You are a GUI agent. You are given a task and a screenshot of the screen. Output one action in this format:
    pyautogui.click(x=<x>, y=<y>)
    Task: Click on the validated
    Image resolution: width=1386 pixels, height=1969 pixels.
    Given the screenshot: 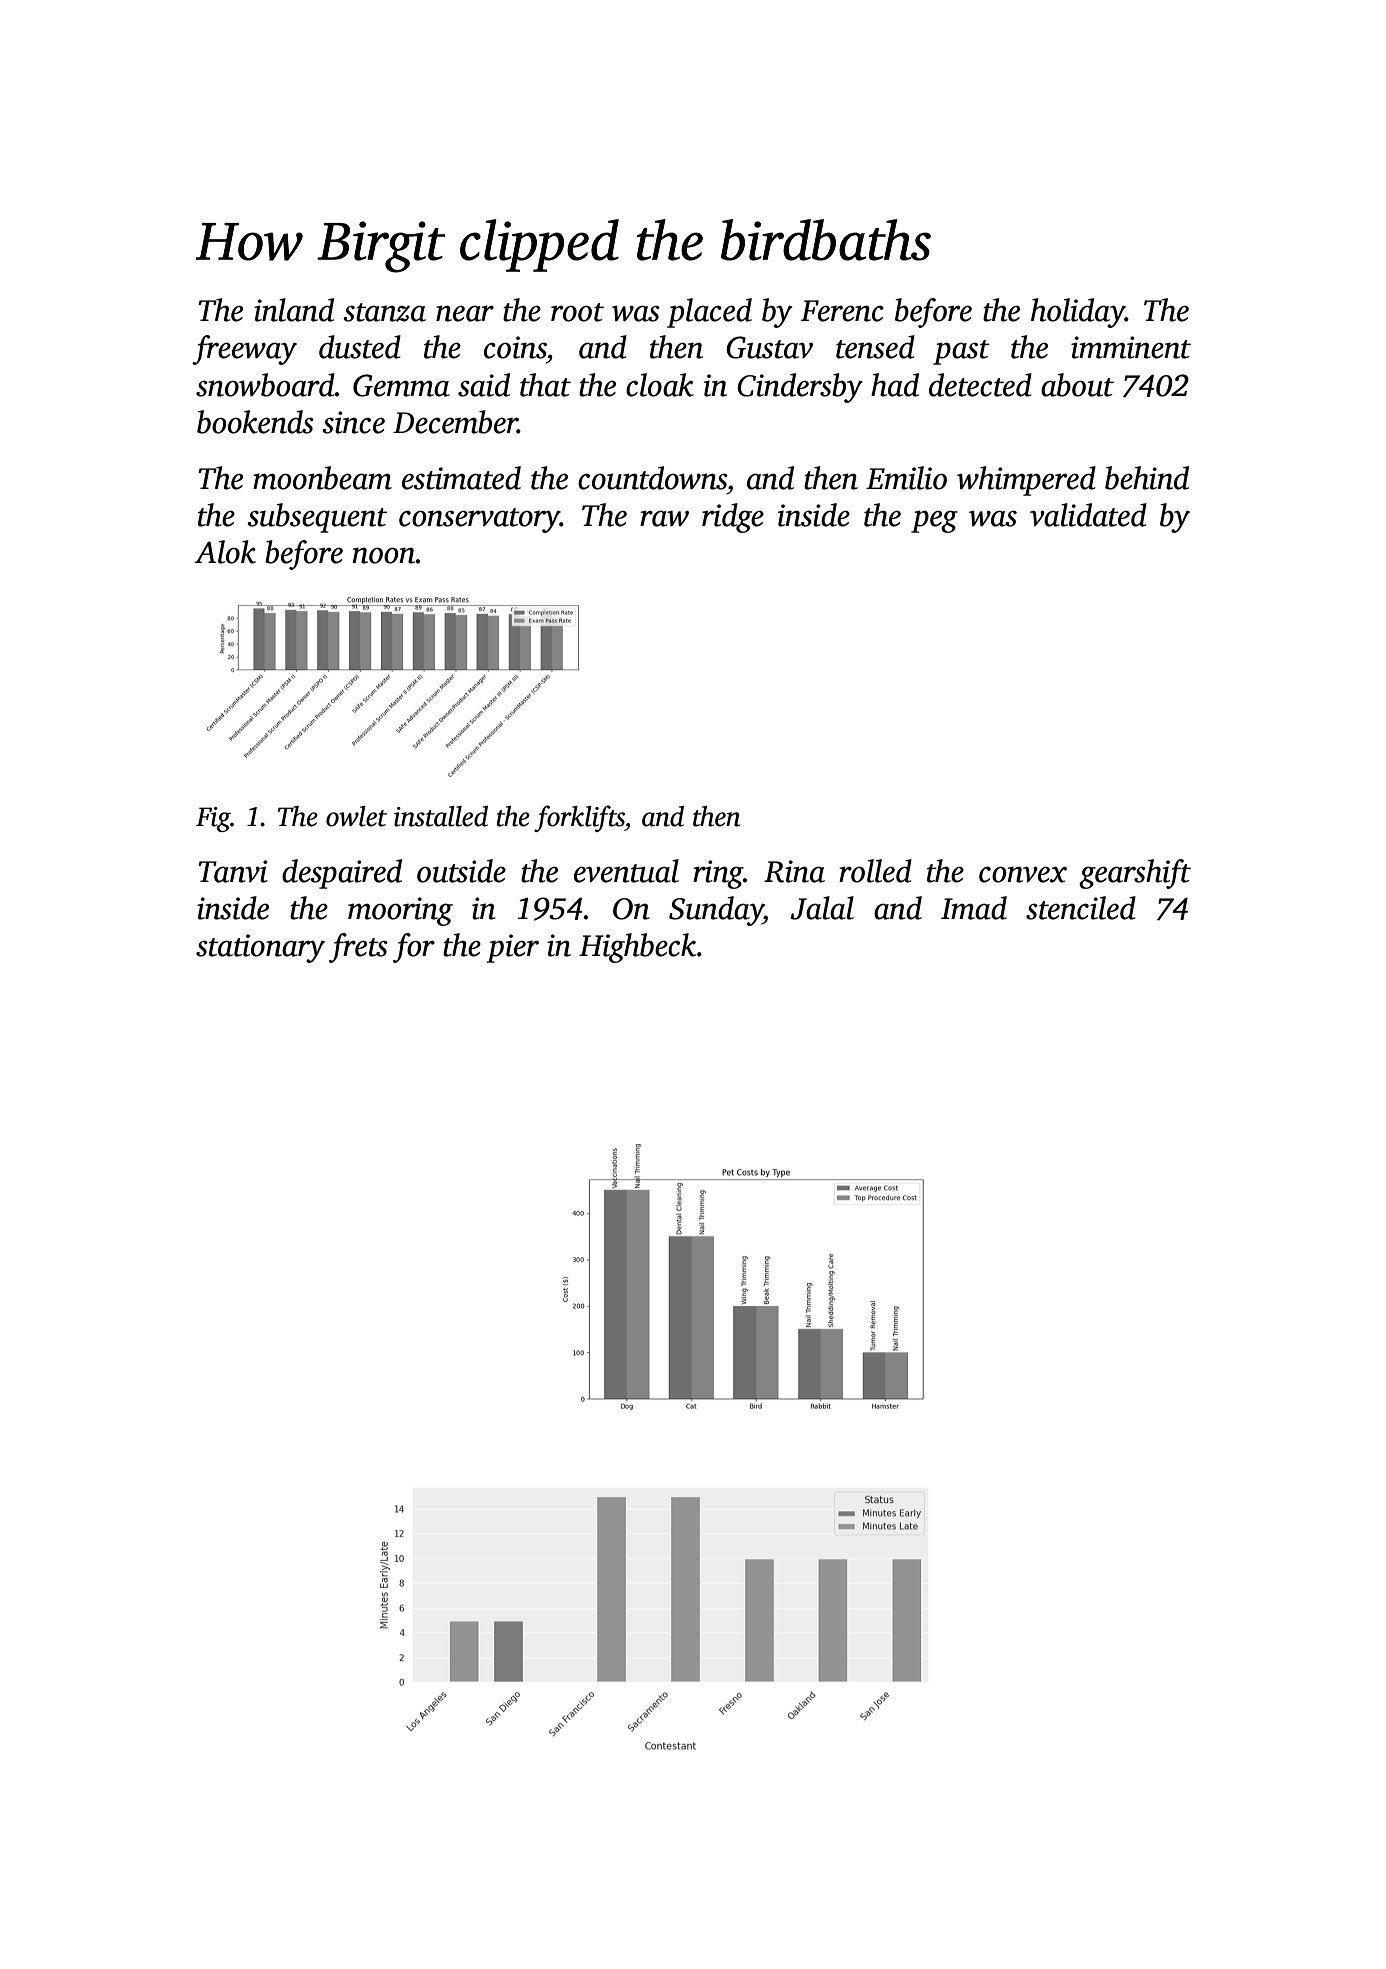 What is the action you would take?
    pyautogui.click(x=1088, y=515)
